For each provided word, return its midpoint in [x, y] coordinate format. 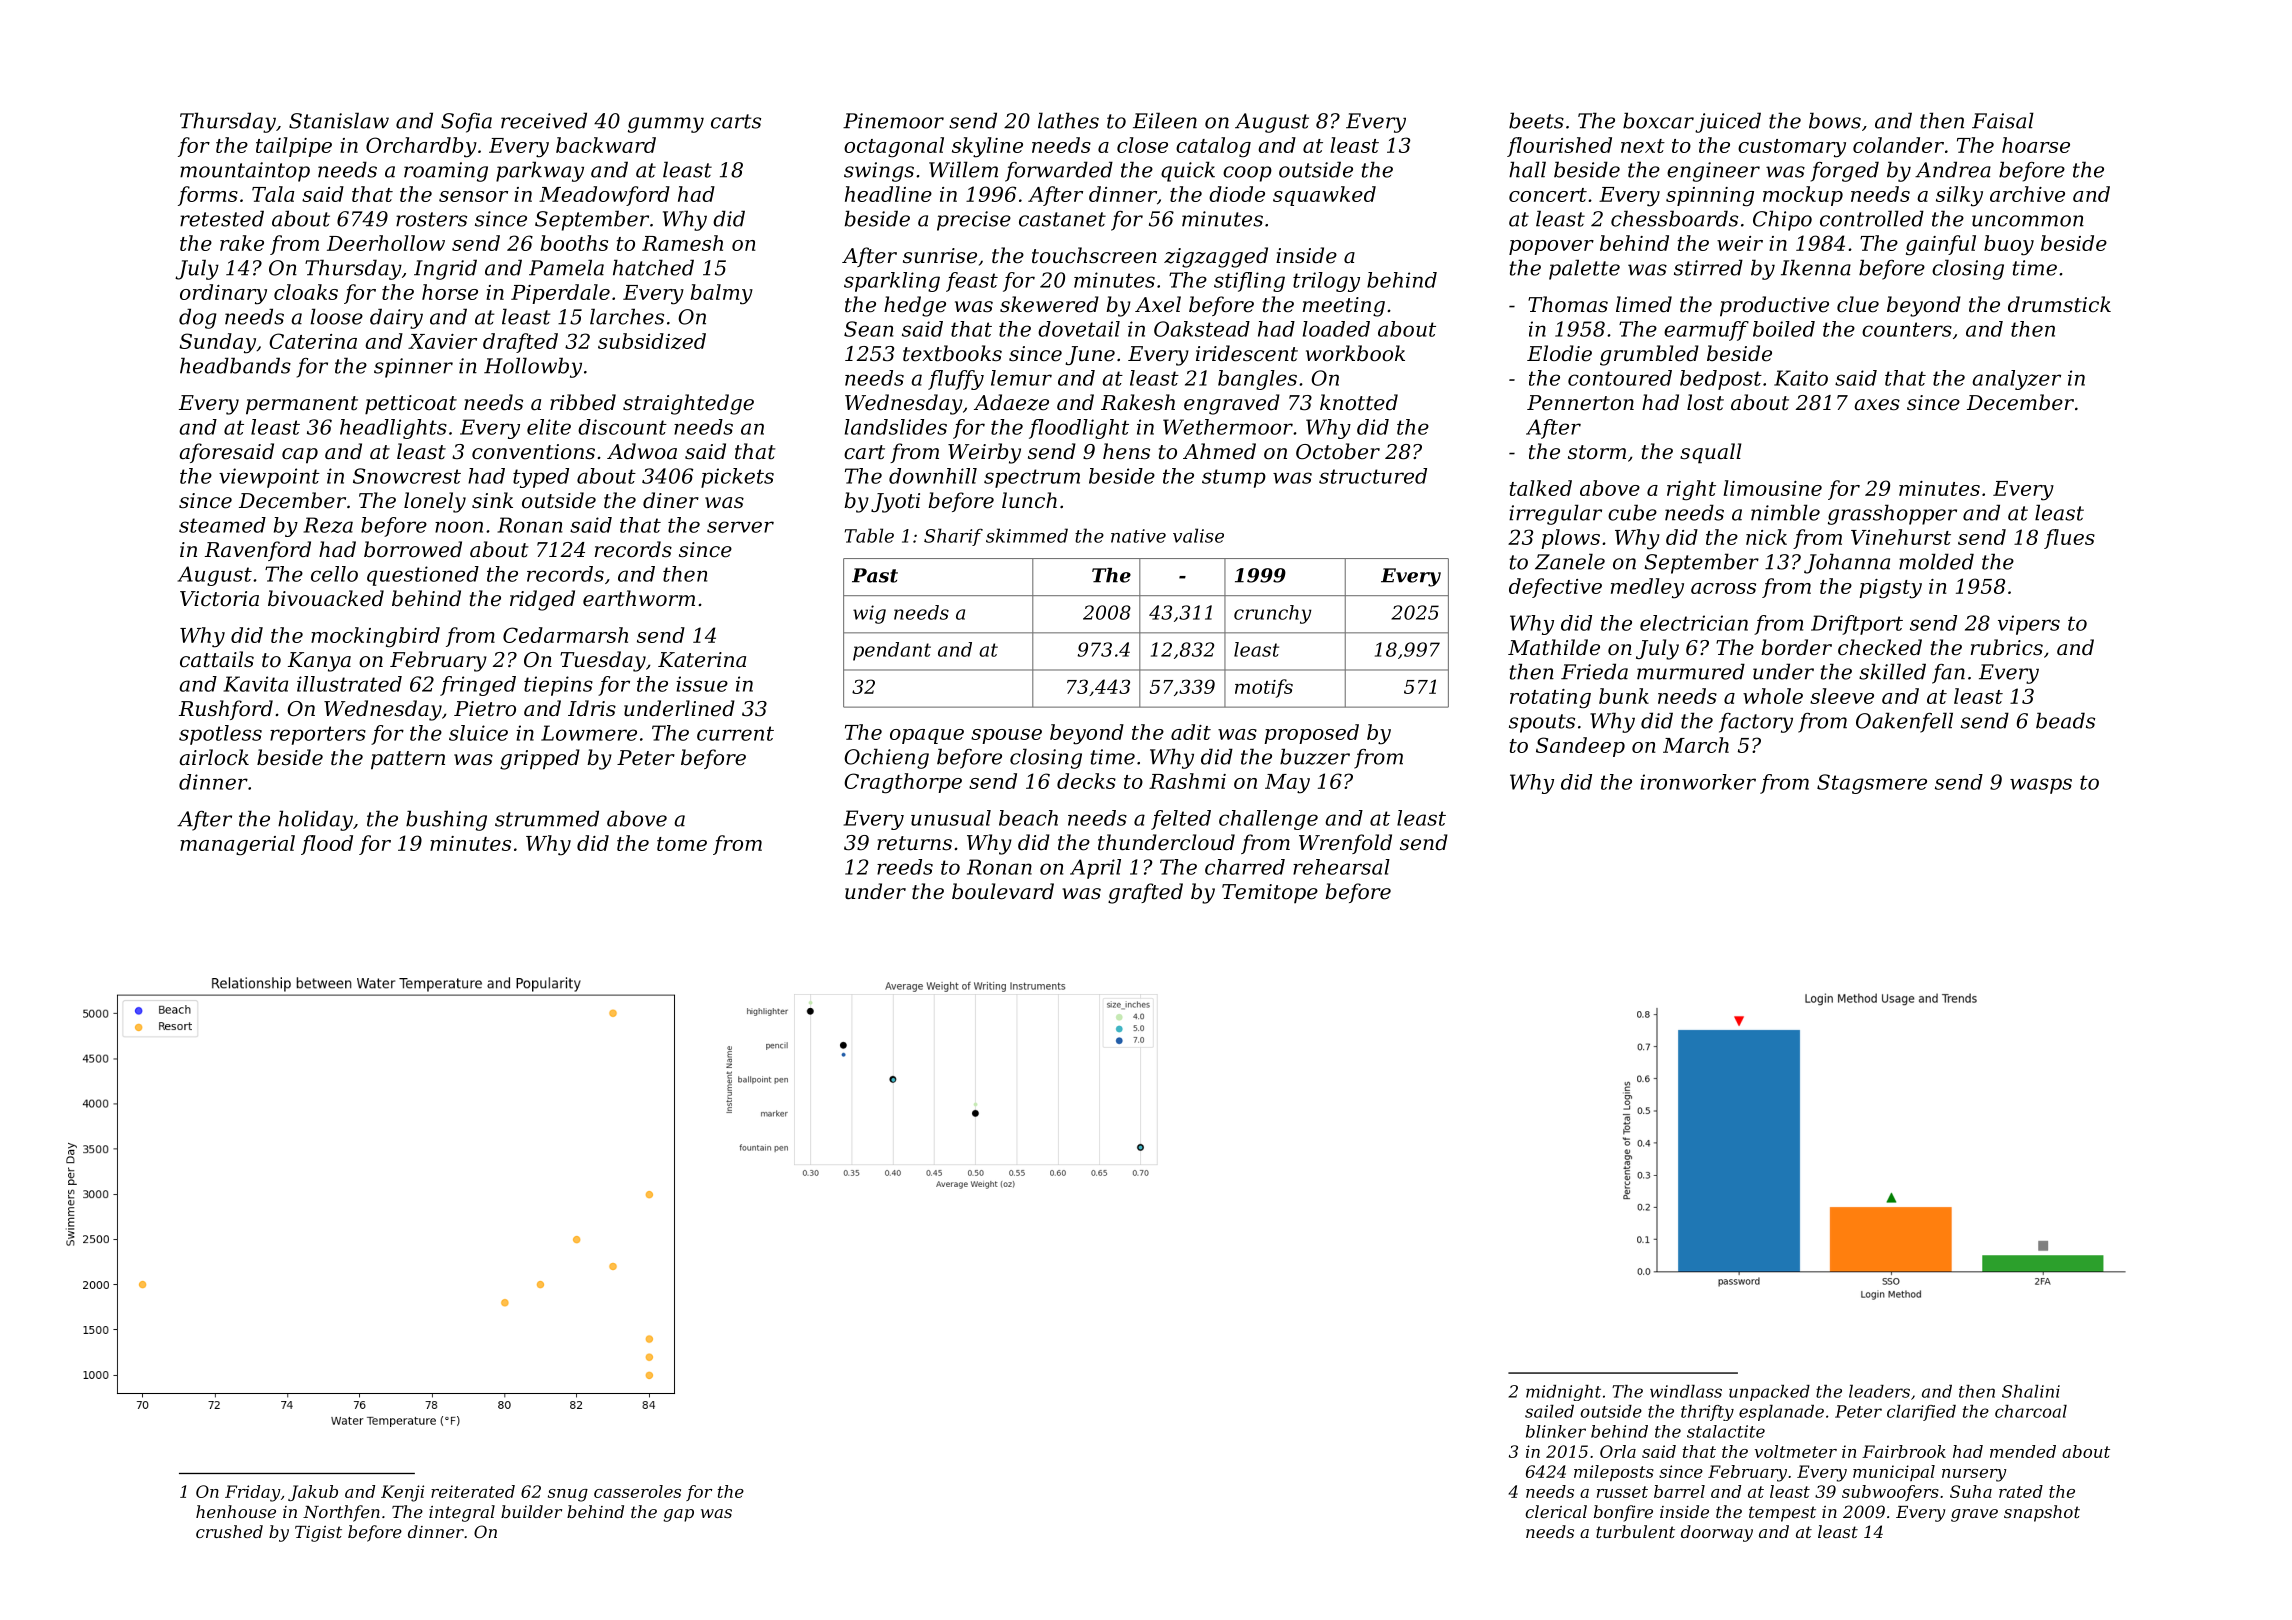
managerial [237, 845]
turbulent [1635, 1531]
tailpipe [294, 147]
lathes [1068, 120]
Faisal [2003, 120]
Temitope [1270, 893]
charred [1245, 867]
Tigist [318, 1534]
